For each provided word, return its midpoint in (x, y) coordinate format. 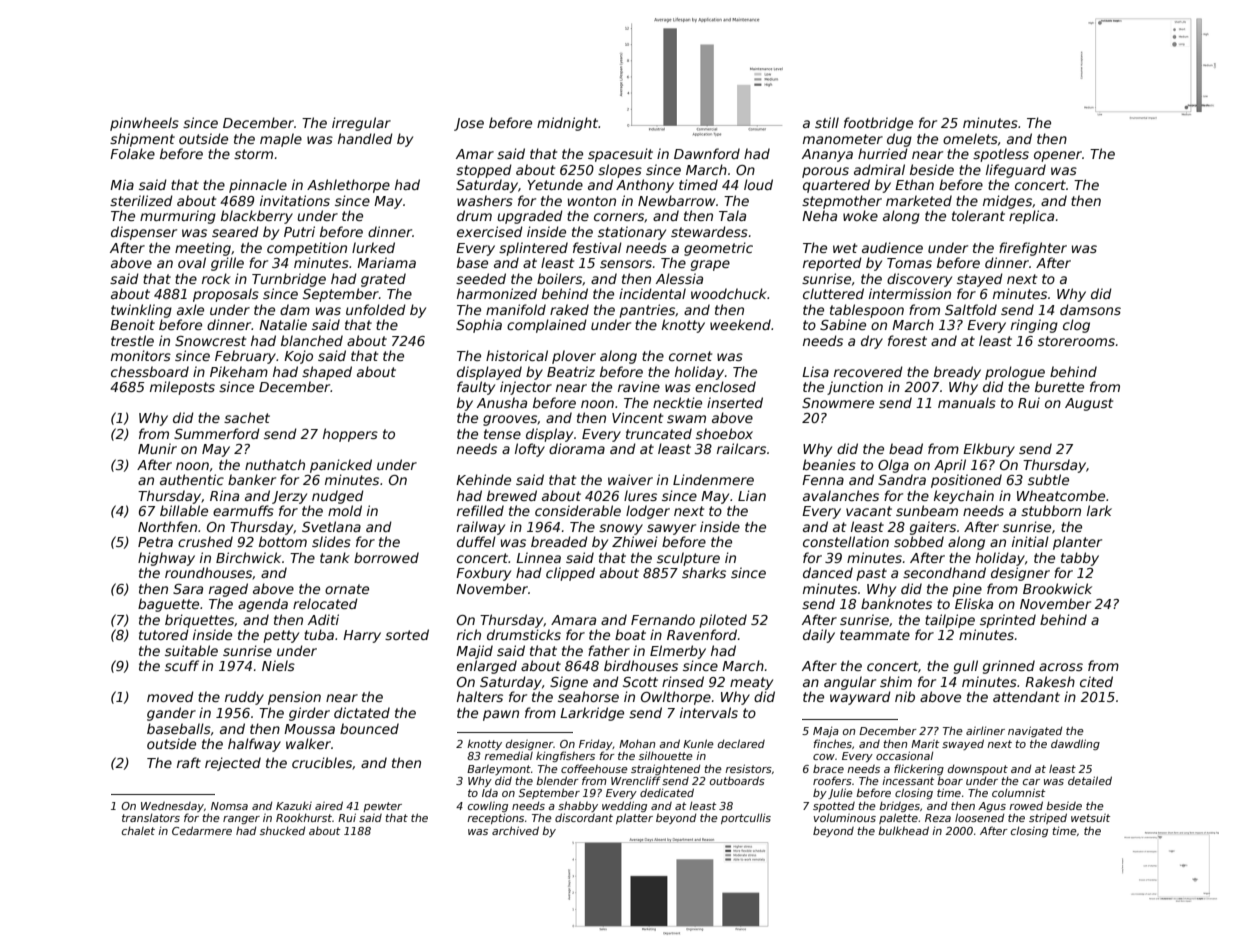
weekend (740, 324)
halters (480, 696)
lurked (373, 247)
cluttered (833, 293)
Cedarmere (202, 830)
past (871, 574)
